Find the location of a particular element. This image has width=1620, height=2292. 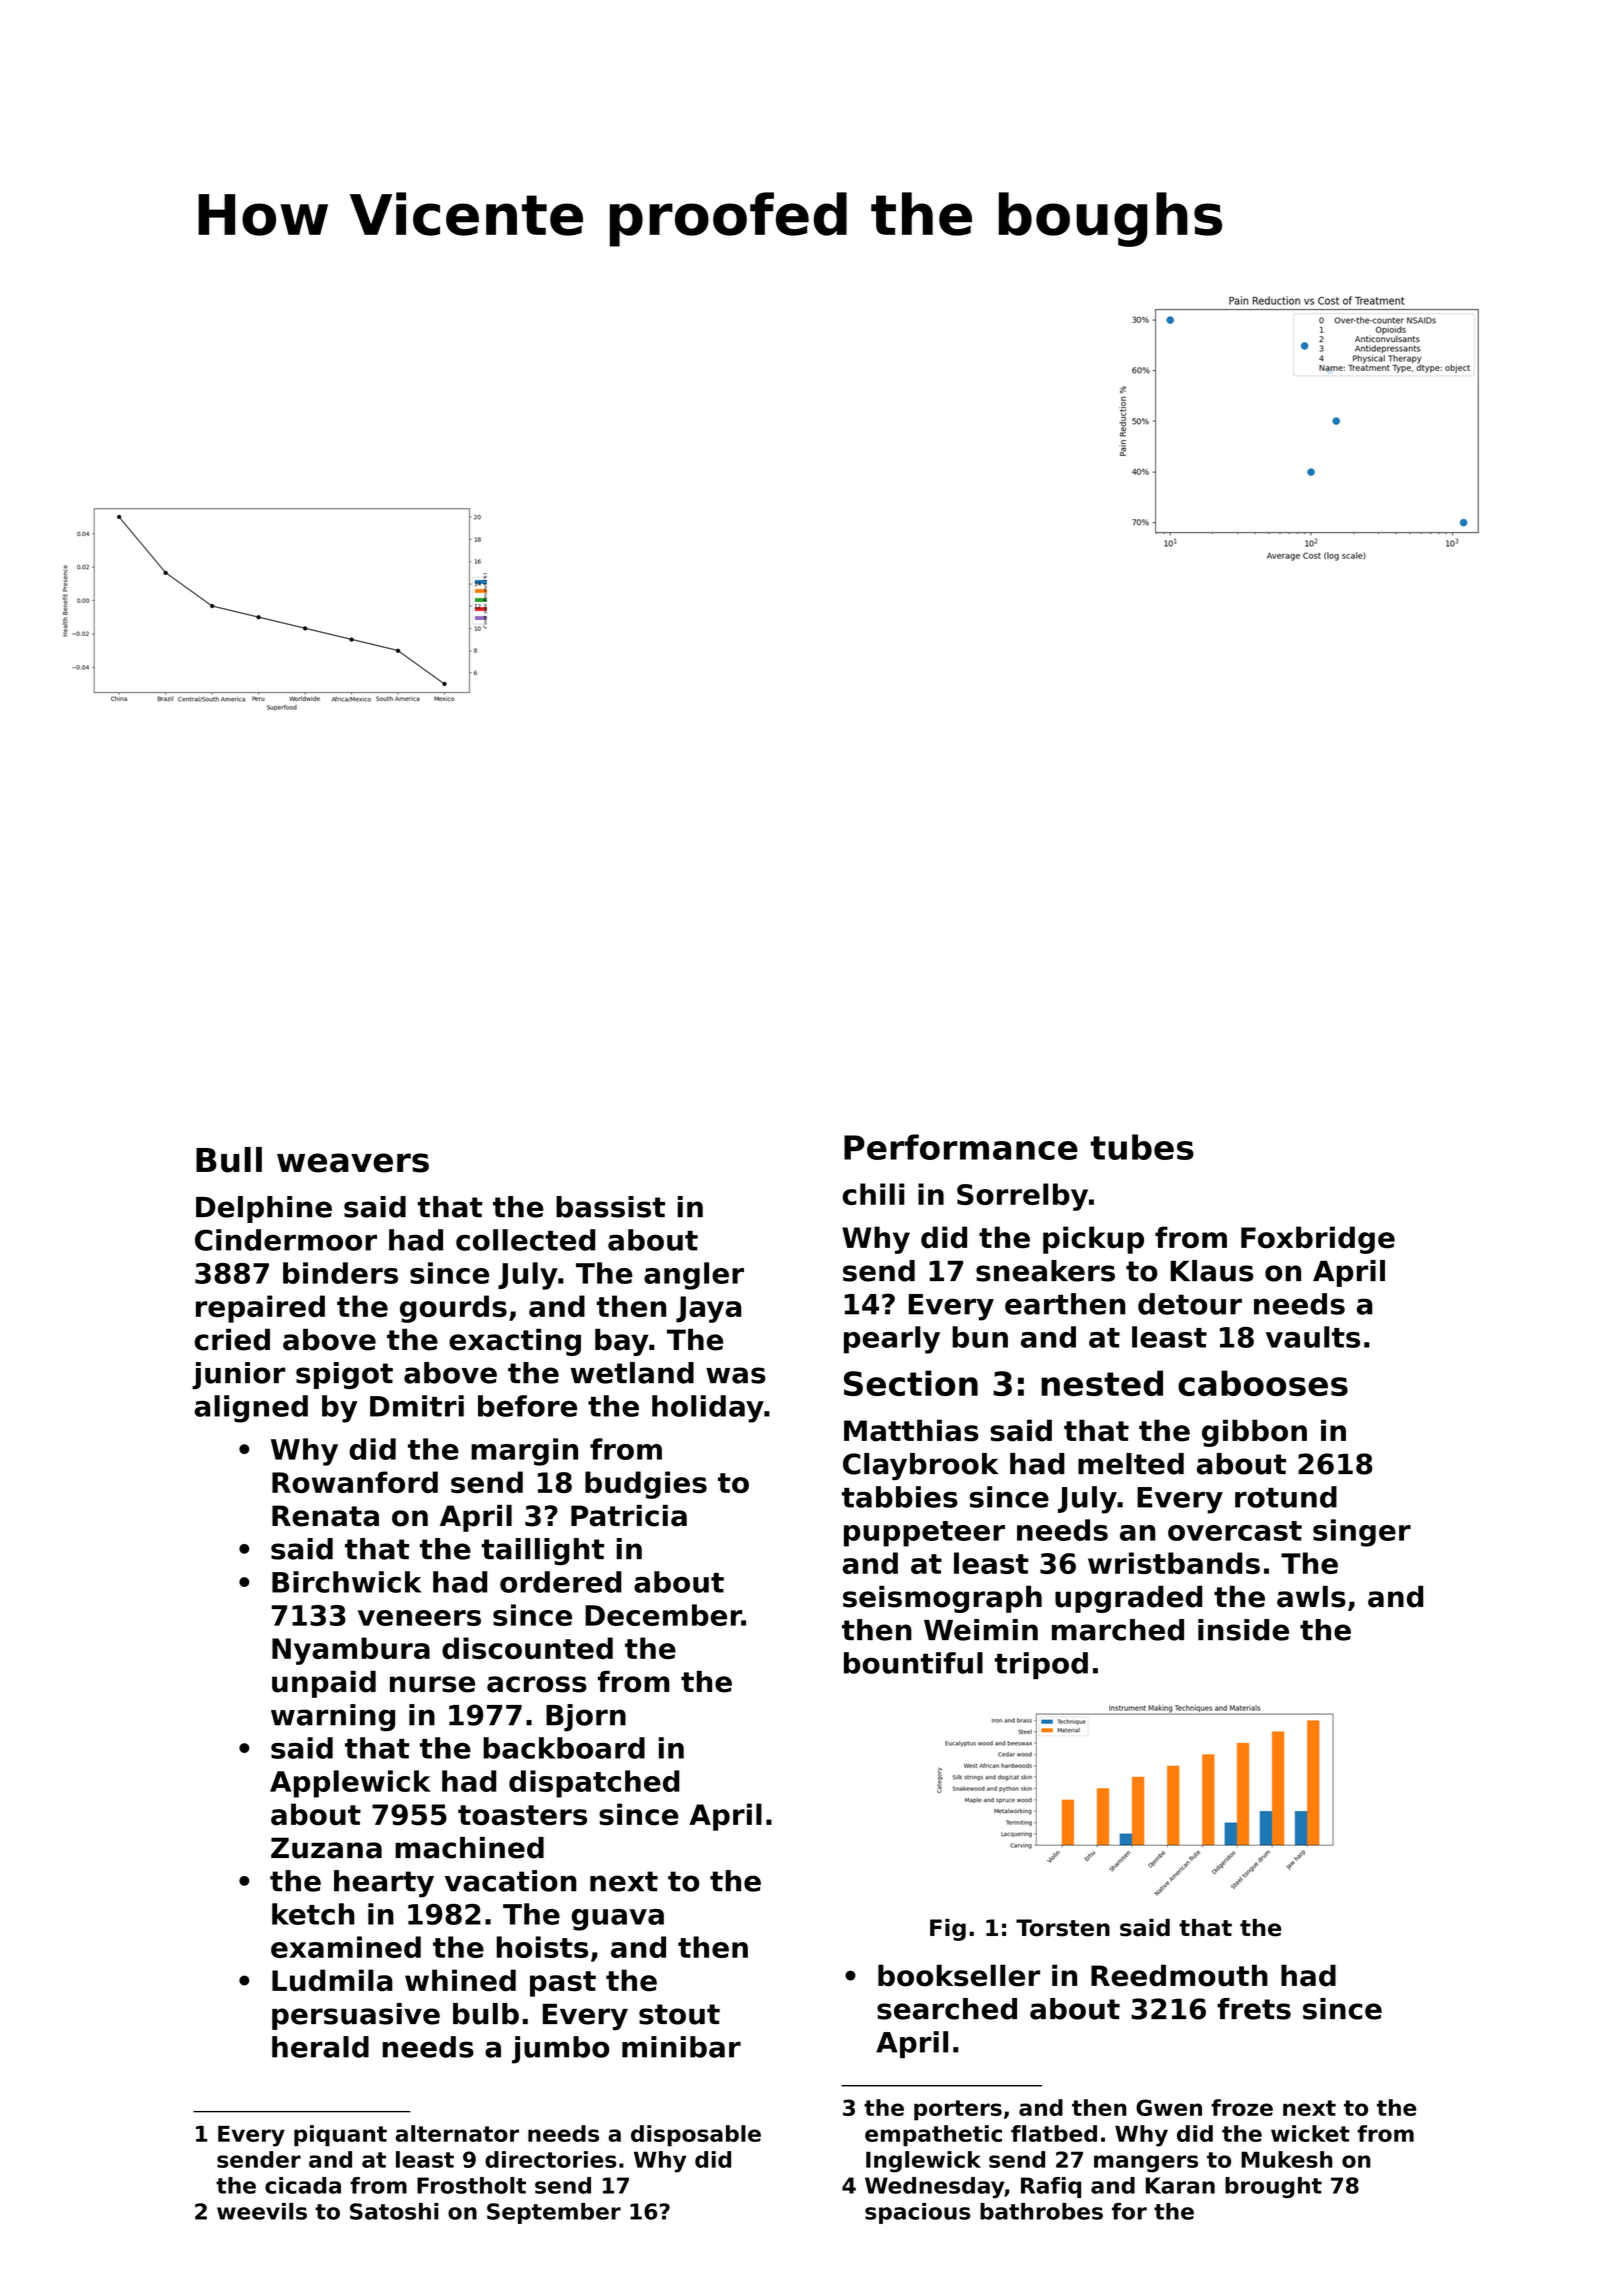

vacation is located at coordinates (511, 1881).
